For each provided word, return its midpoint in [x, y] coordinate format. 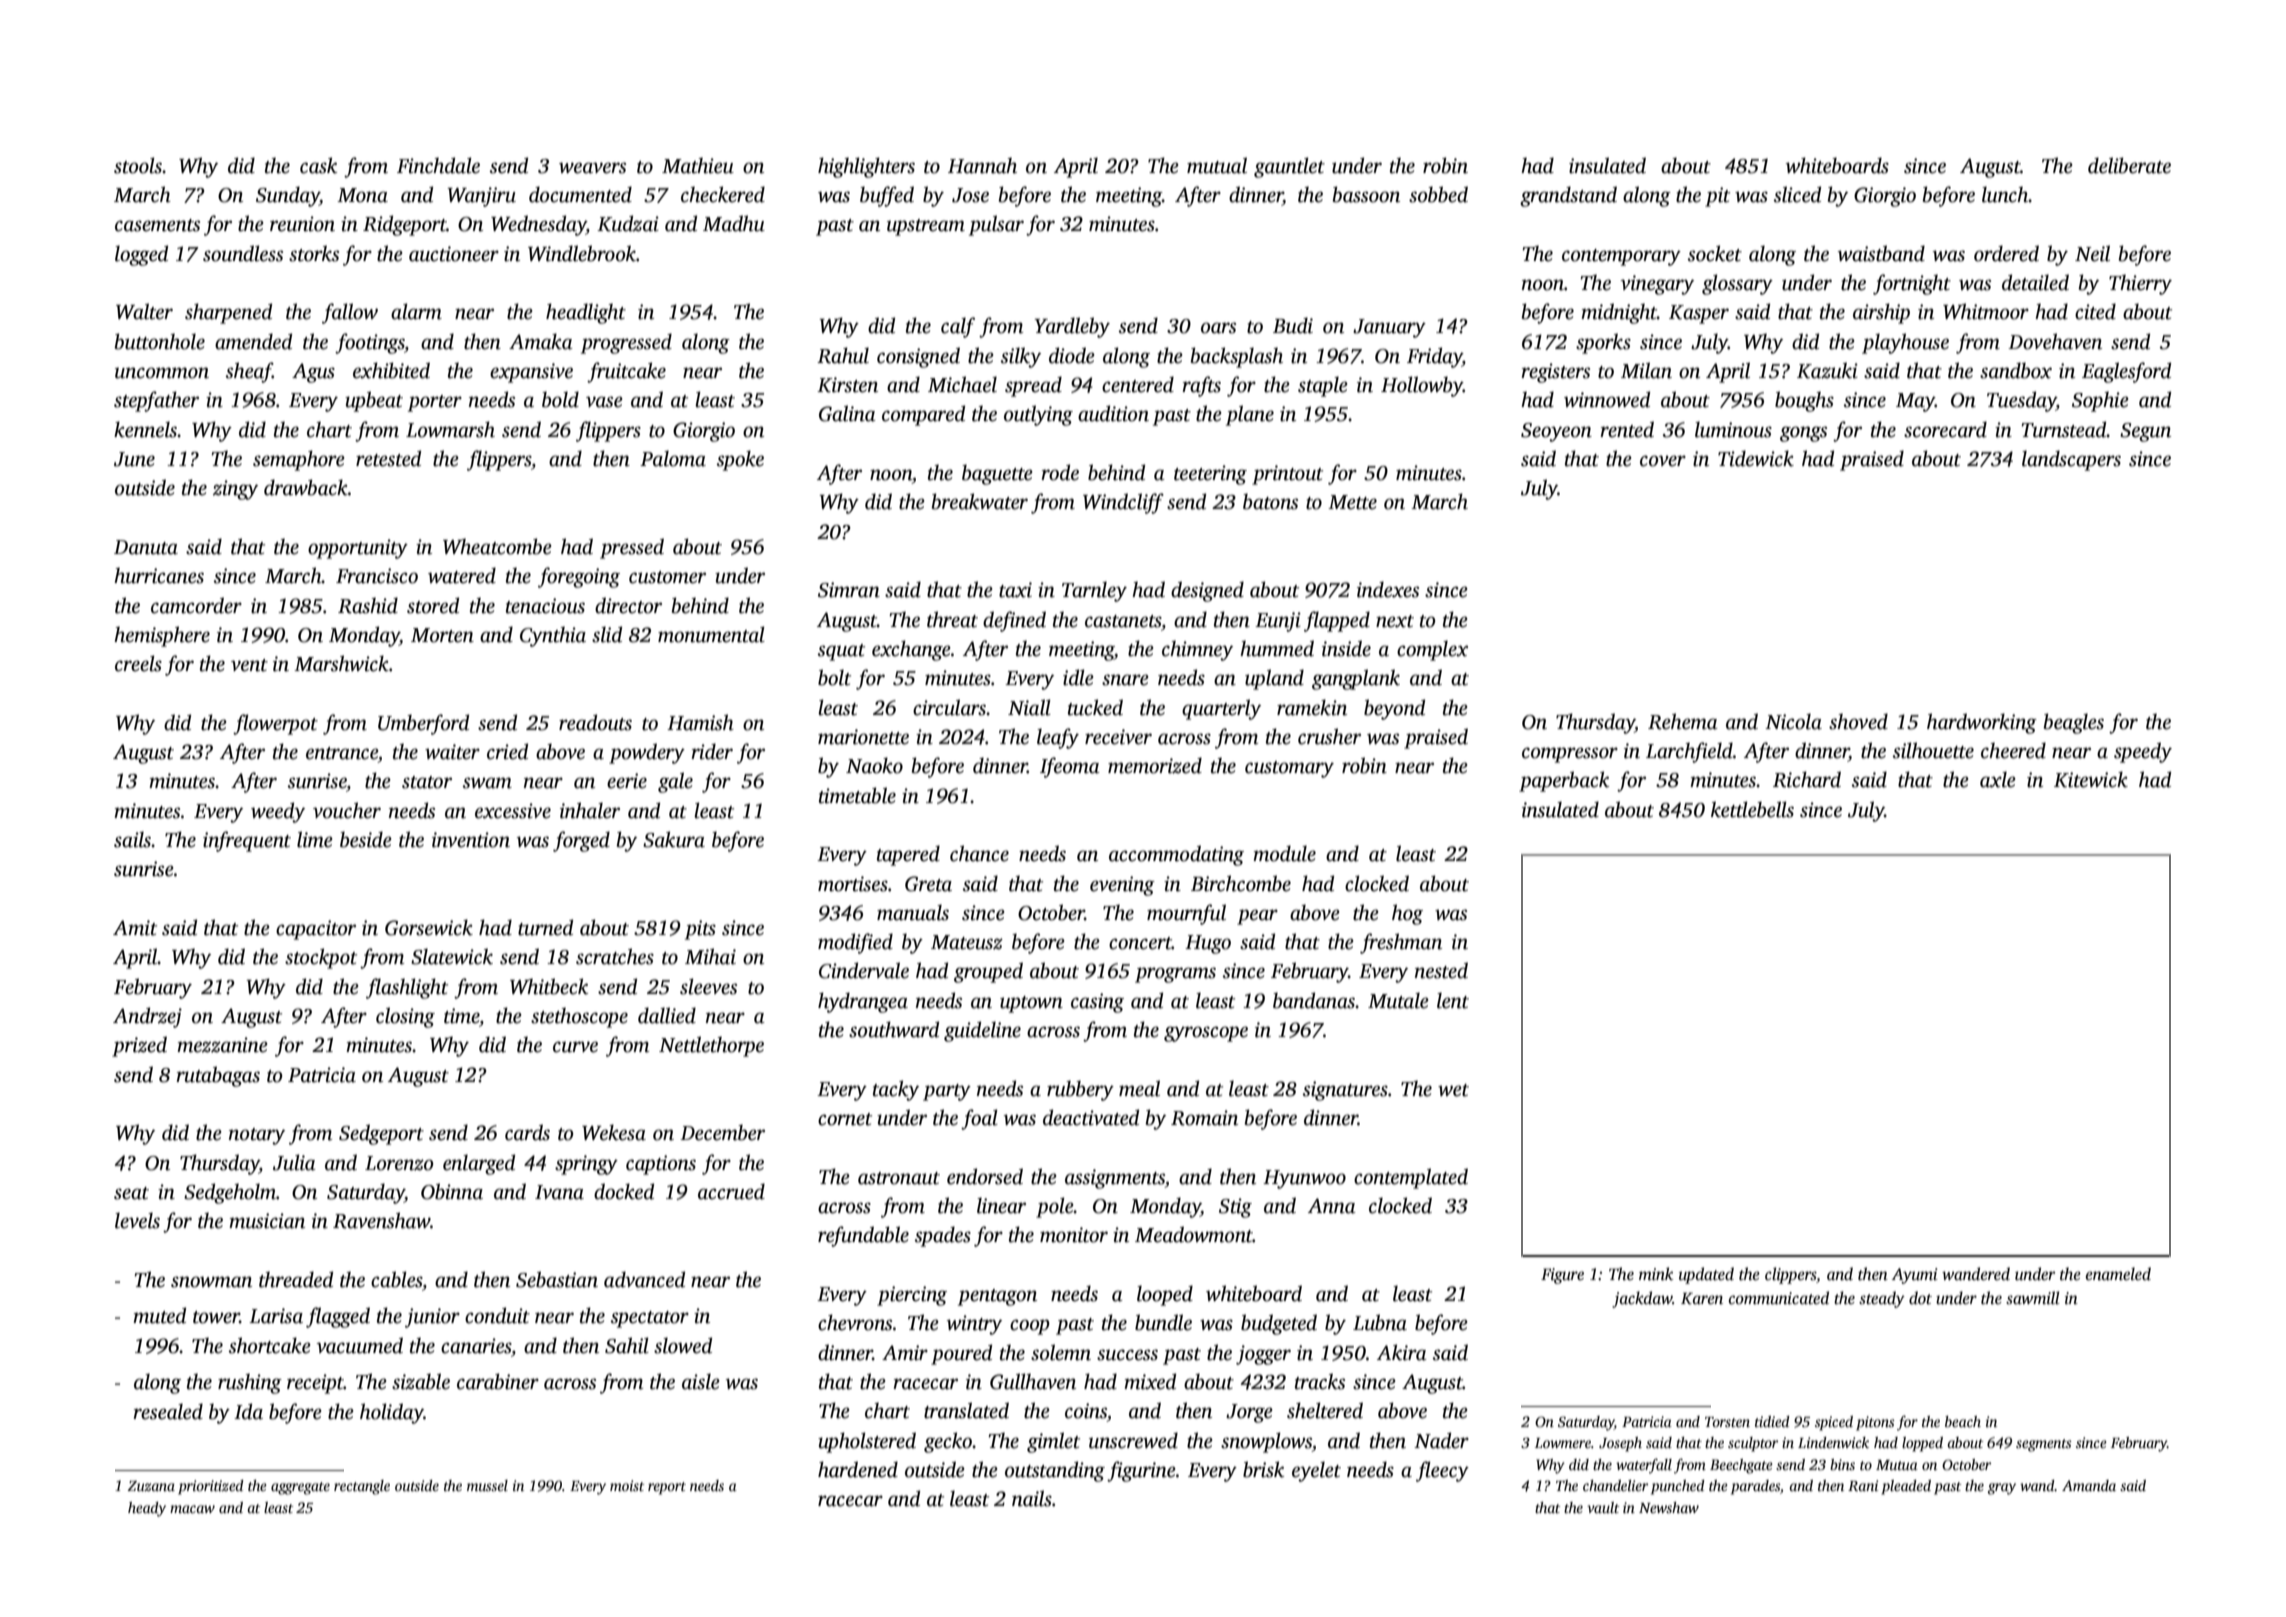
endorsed [985, 1176]
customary [1289, 769]
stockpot [321, 958]
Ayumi [1915, 1276]
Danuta [146, 547]
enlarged [479, 1164]
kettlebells [1752, 809]
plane [1250, 415]
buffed [887, 196]
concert [1140, 943]
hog [1407, 914]
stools [138, 165]
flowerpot [275, 724]
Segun [2145, 432]
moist [627, 1485]
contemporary [1621, 257]
